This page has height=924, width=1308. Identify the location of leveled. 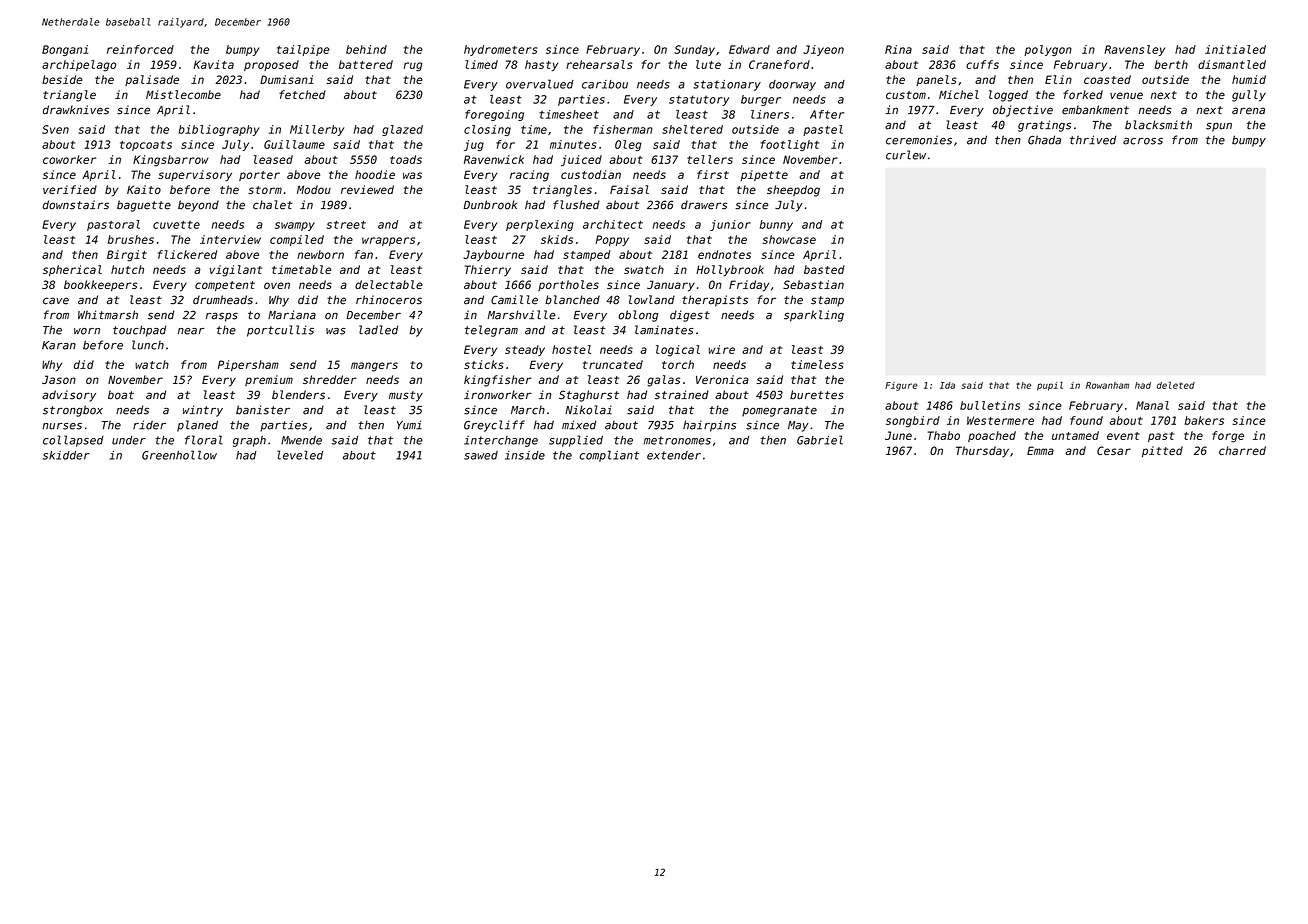
(300, 455).
